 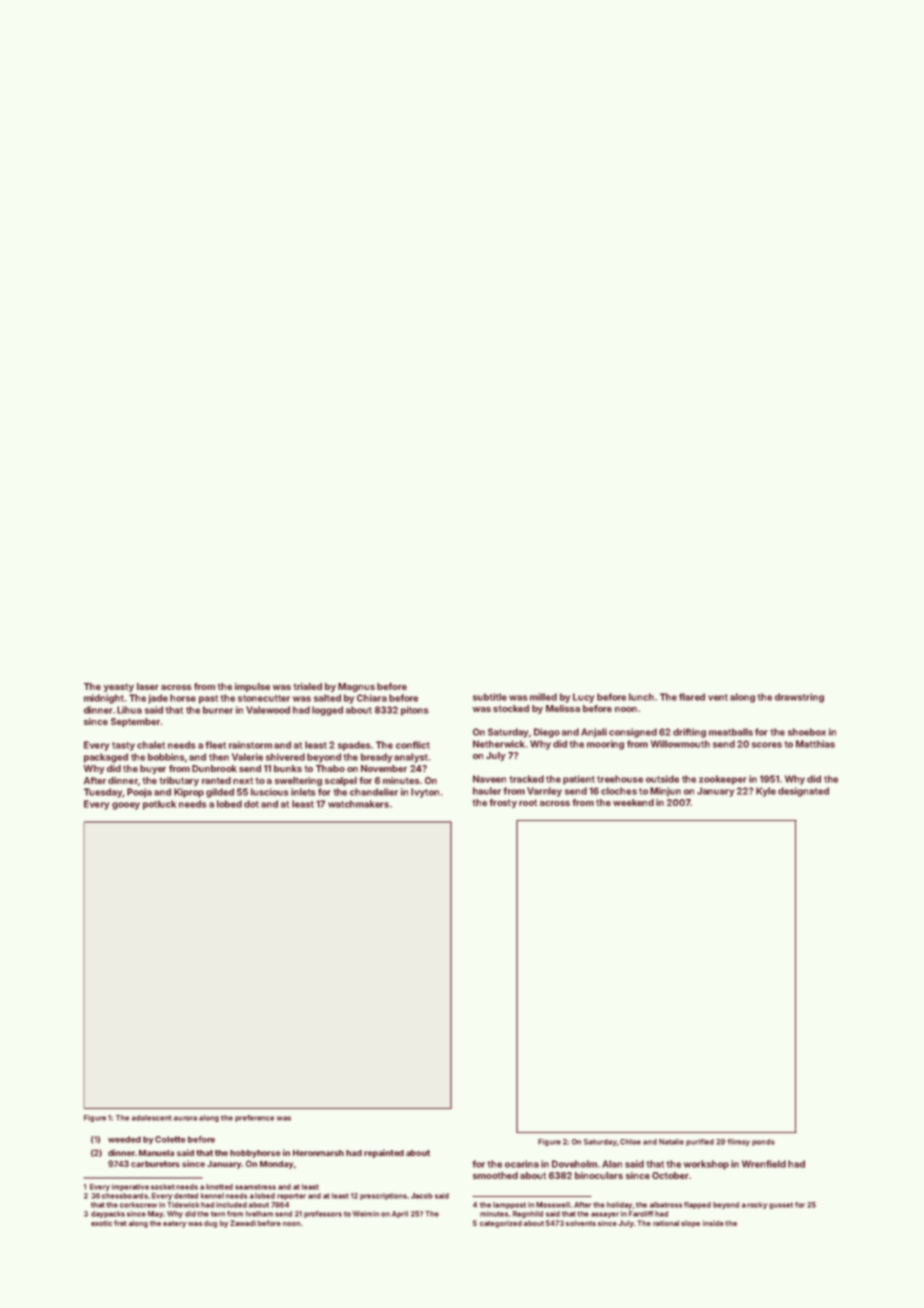 I want to click on weekend, so click(x=633, y=802).
